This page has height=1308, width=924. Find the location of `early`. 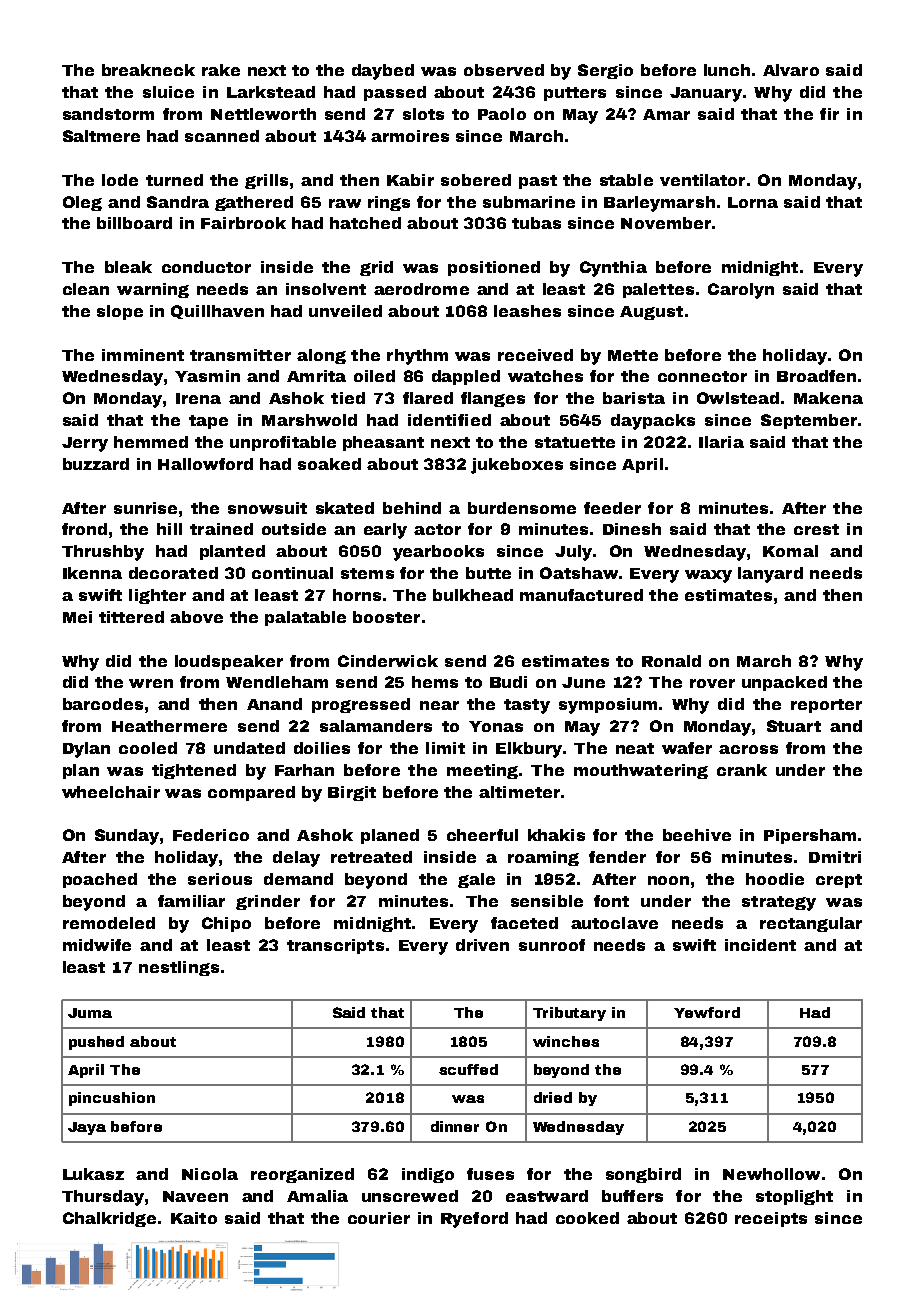

early is located at coordinates (385, 531).
